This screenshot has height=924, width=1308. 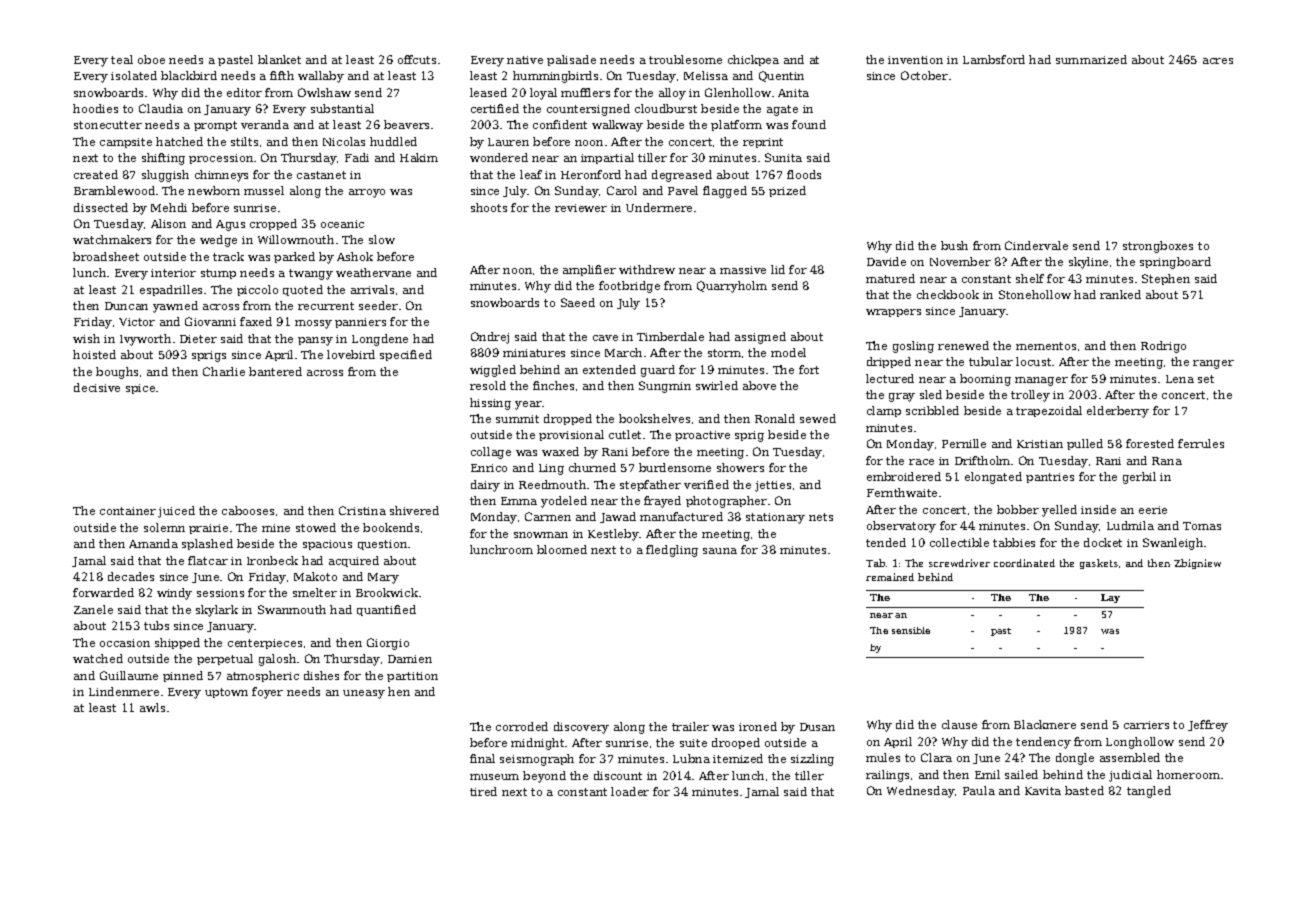 What do you see at coordinates (122, 59) in the screenshot?
I see `teal` at bounding box center [122, 59].
